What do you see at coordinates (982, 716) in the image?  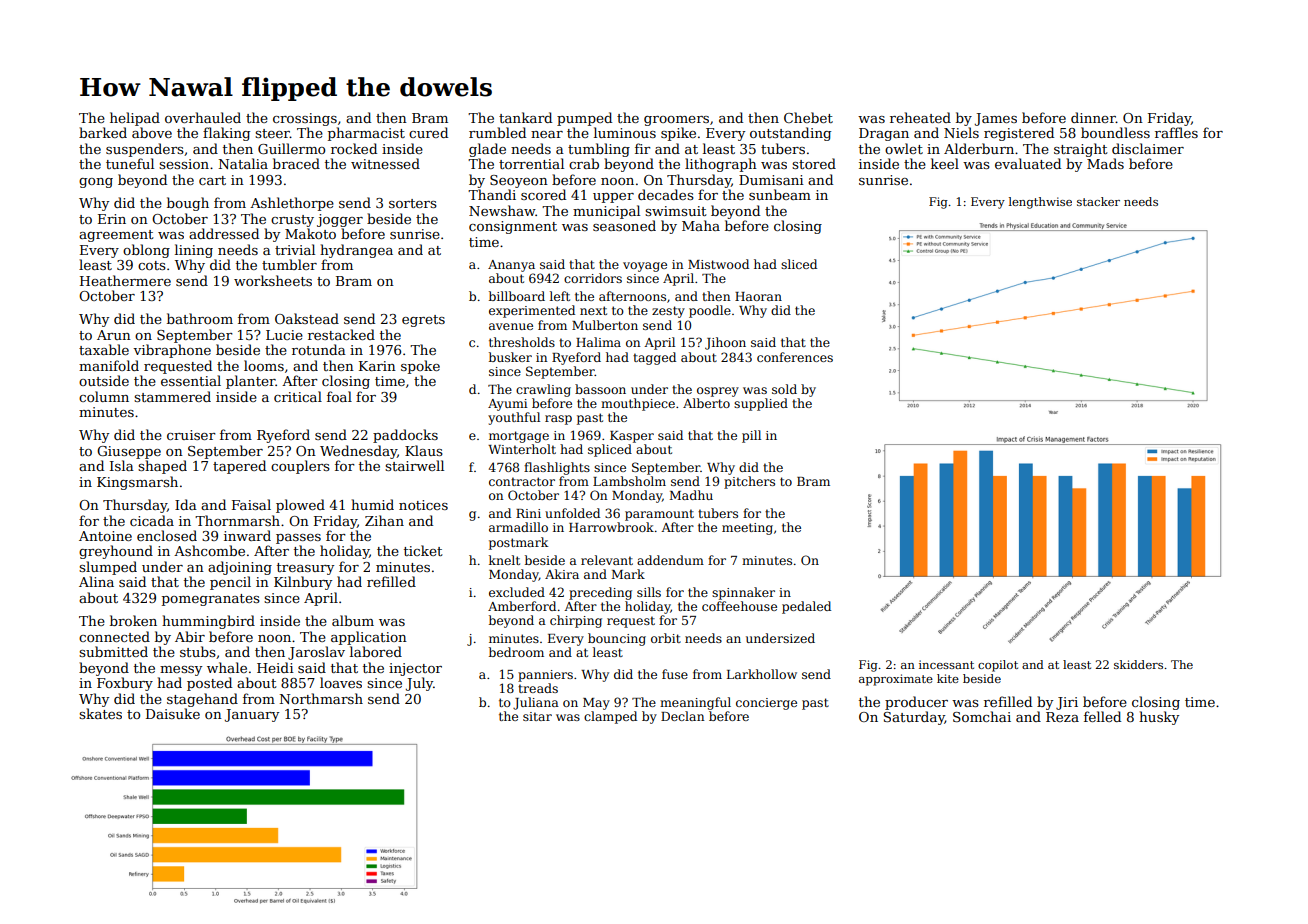 I see `Somchai` at bounding box center [982, 716].
